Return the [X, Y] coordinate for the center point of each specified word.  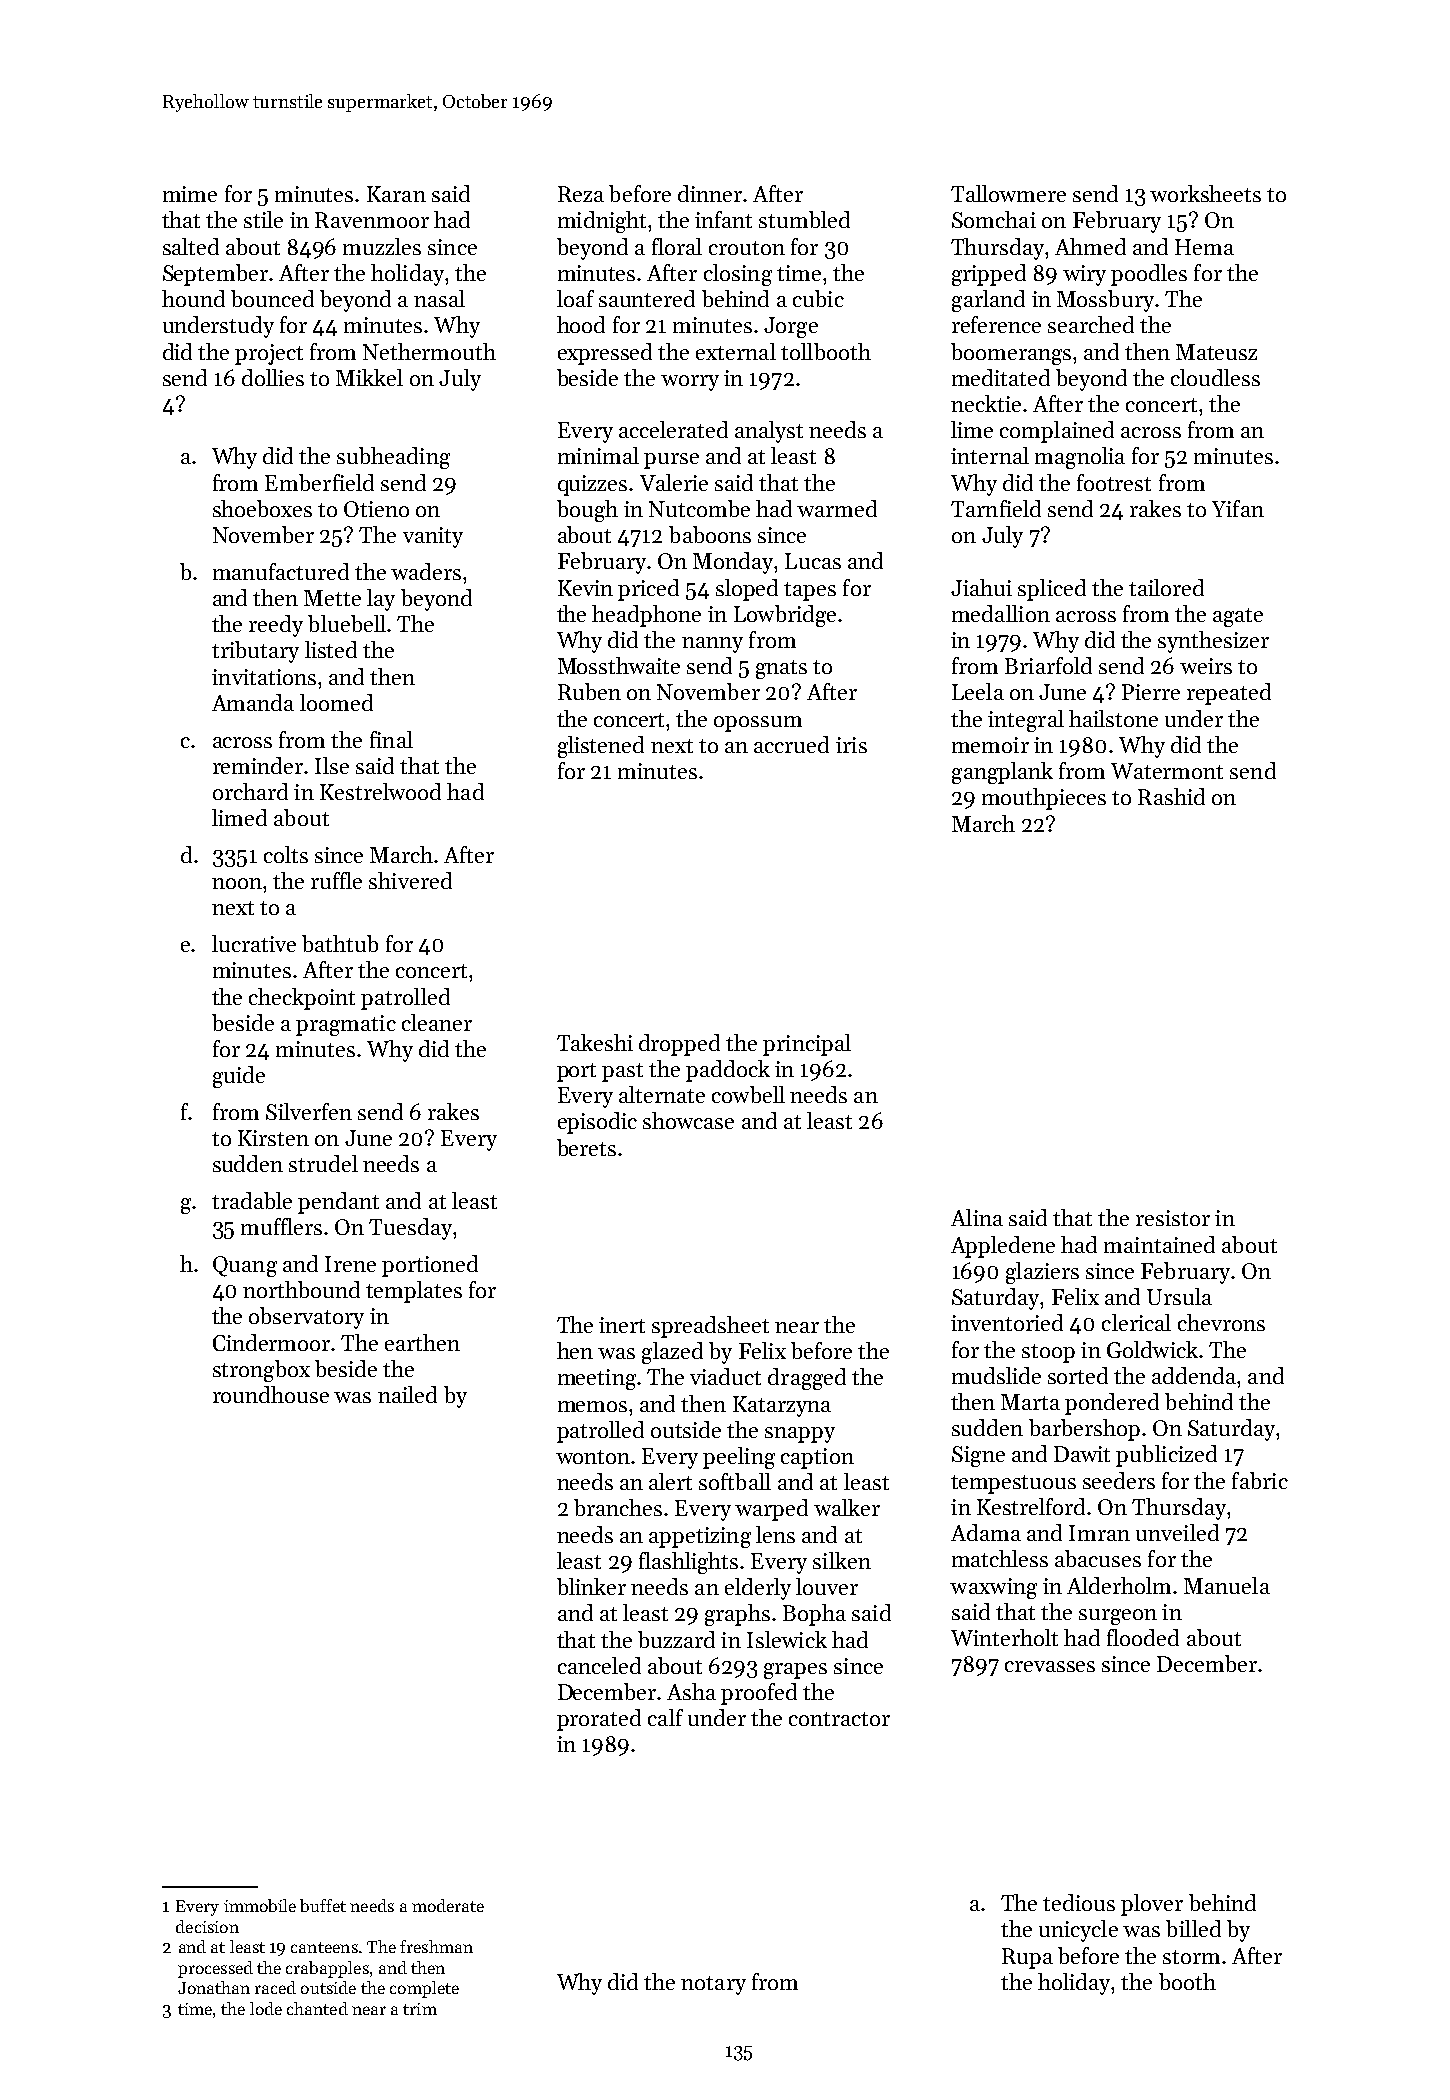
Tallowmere [1008, 193]
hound [193, 298]
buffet [323, 1905]
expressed [605, 354]
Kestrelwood [380, 791]
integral [1026, 721]
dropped [679, 1045]
